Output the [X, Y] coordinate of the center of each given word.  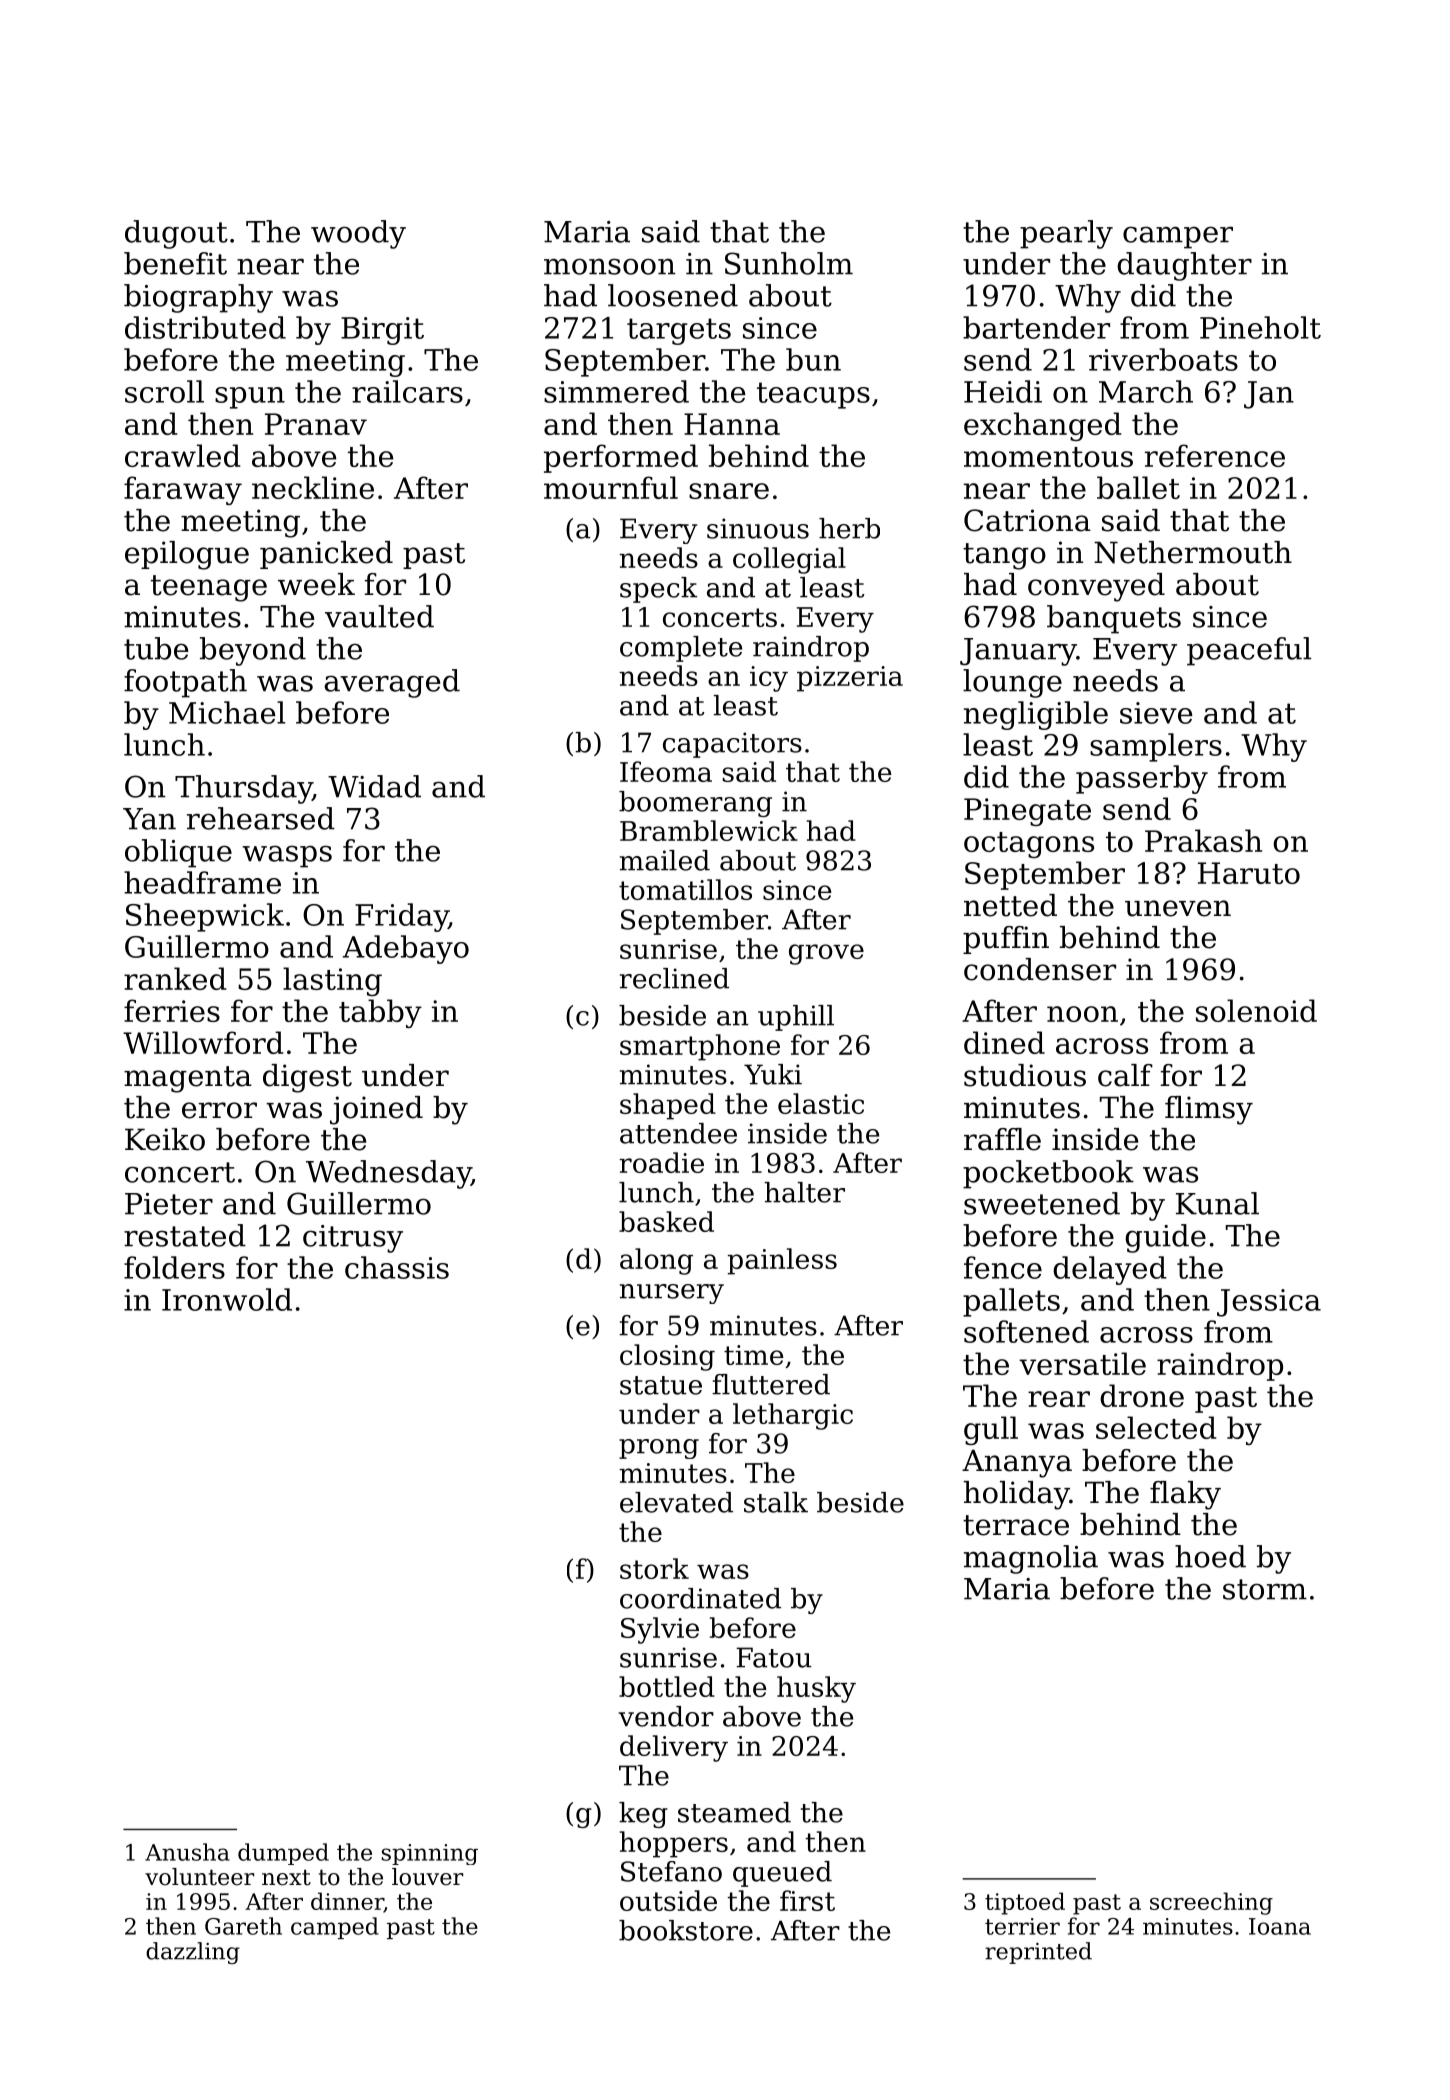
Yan [149, 819]
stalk [776, 1502]
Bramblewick [709, 830]
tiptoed [1025, 1903]
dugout [176, 234]
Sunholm [789, 263]
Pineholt [1260, 327]
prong [659, 1449]
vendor [666, 1716]
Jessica [1269, 1303]
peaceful [1249, 651]
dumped [283, 1854]
